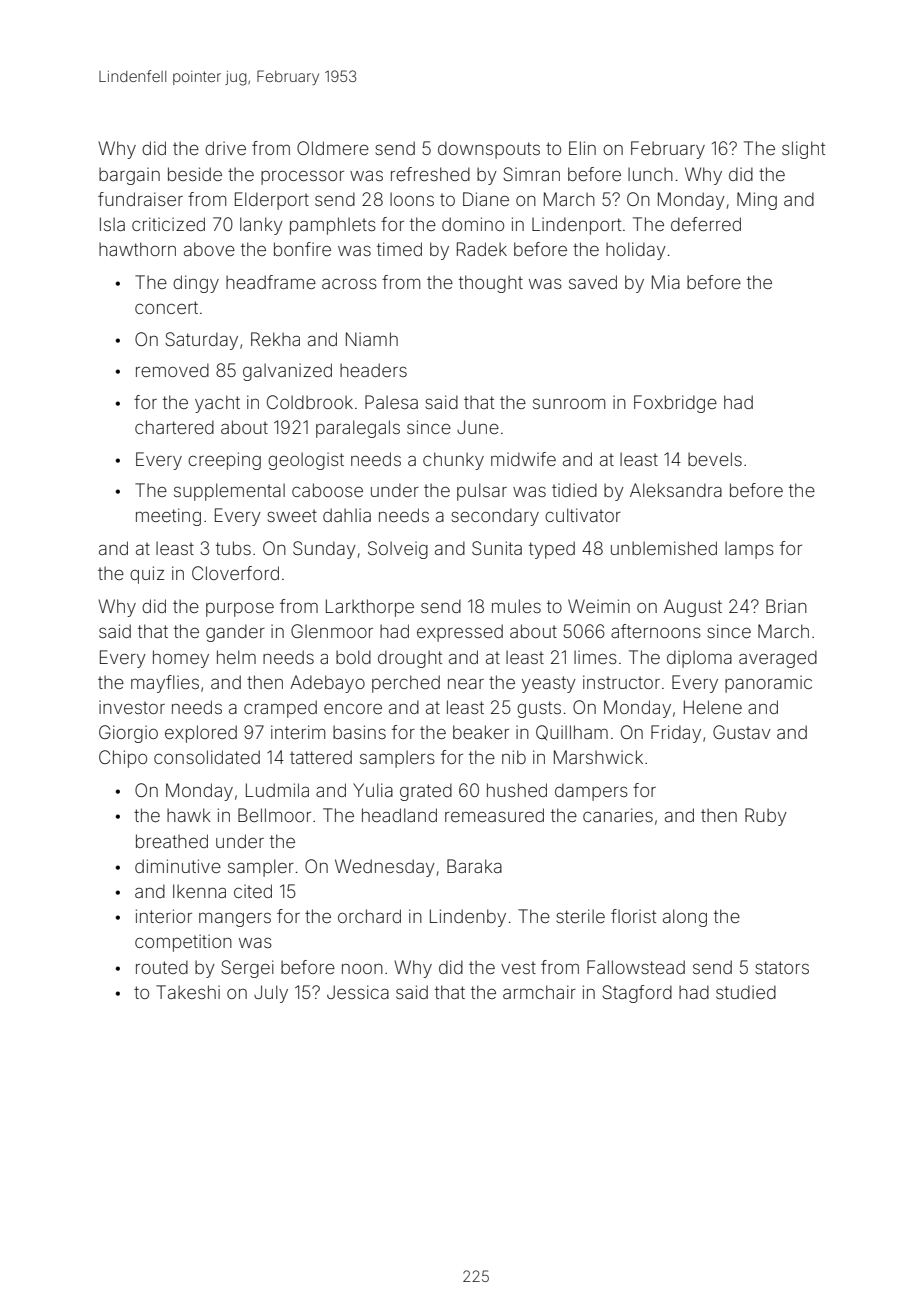 Image resolution: width=924 pixels, height=1314 pixels. Describe the element at coordinates (172, 370) in the page. I see `removed` at that location.
